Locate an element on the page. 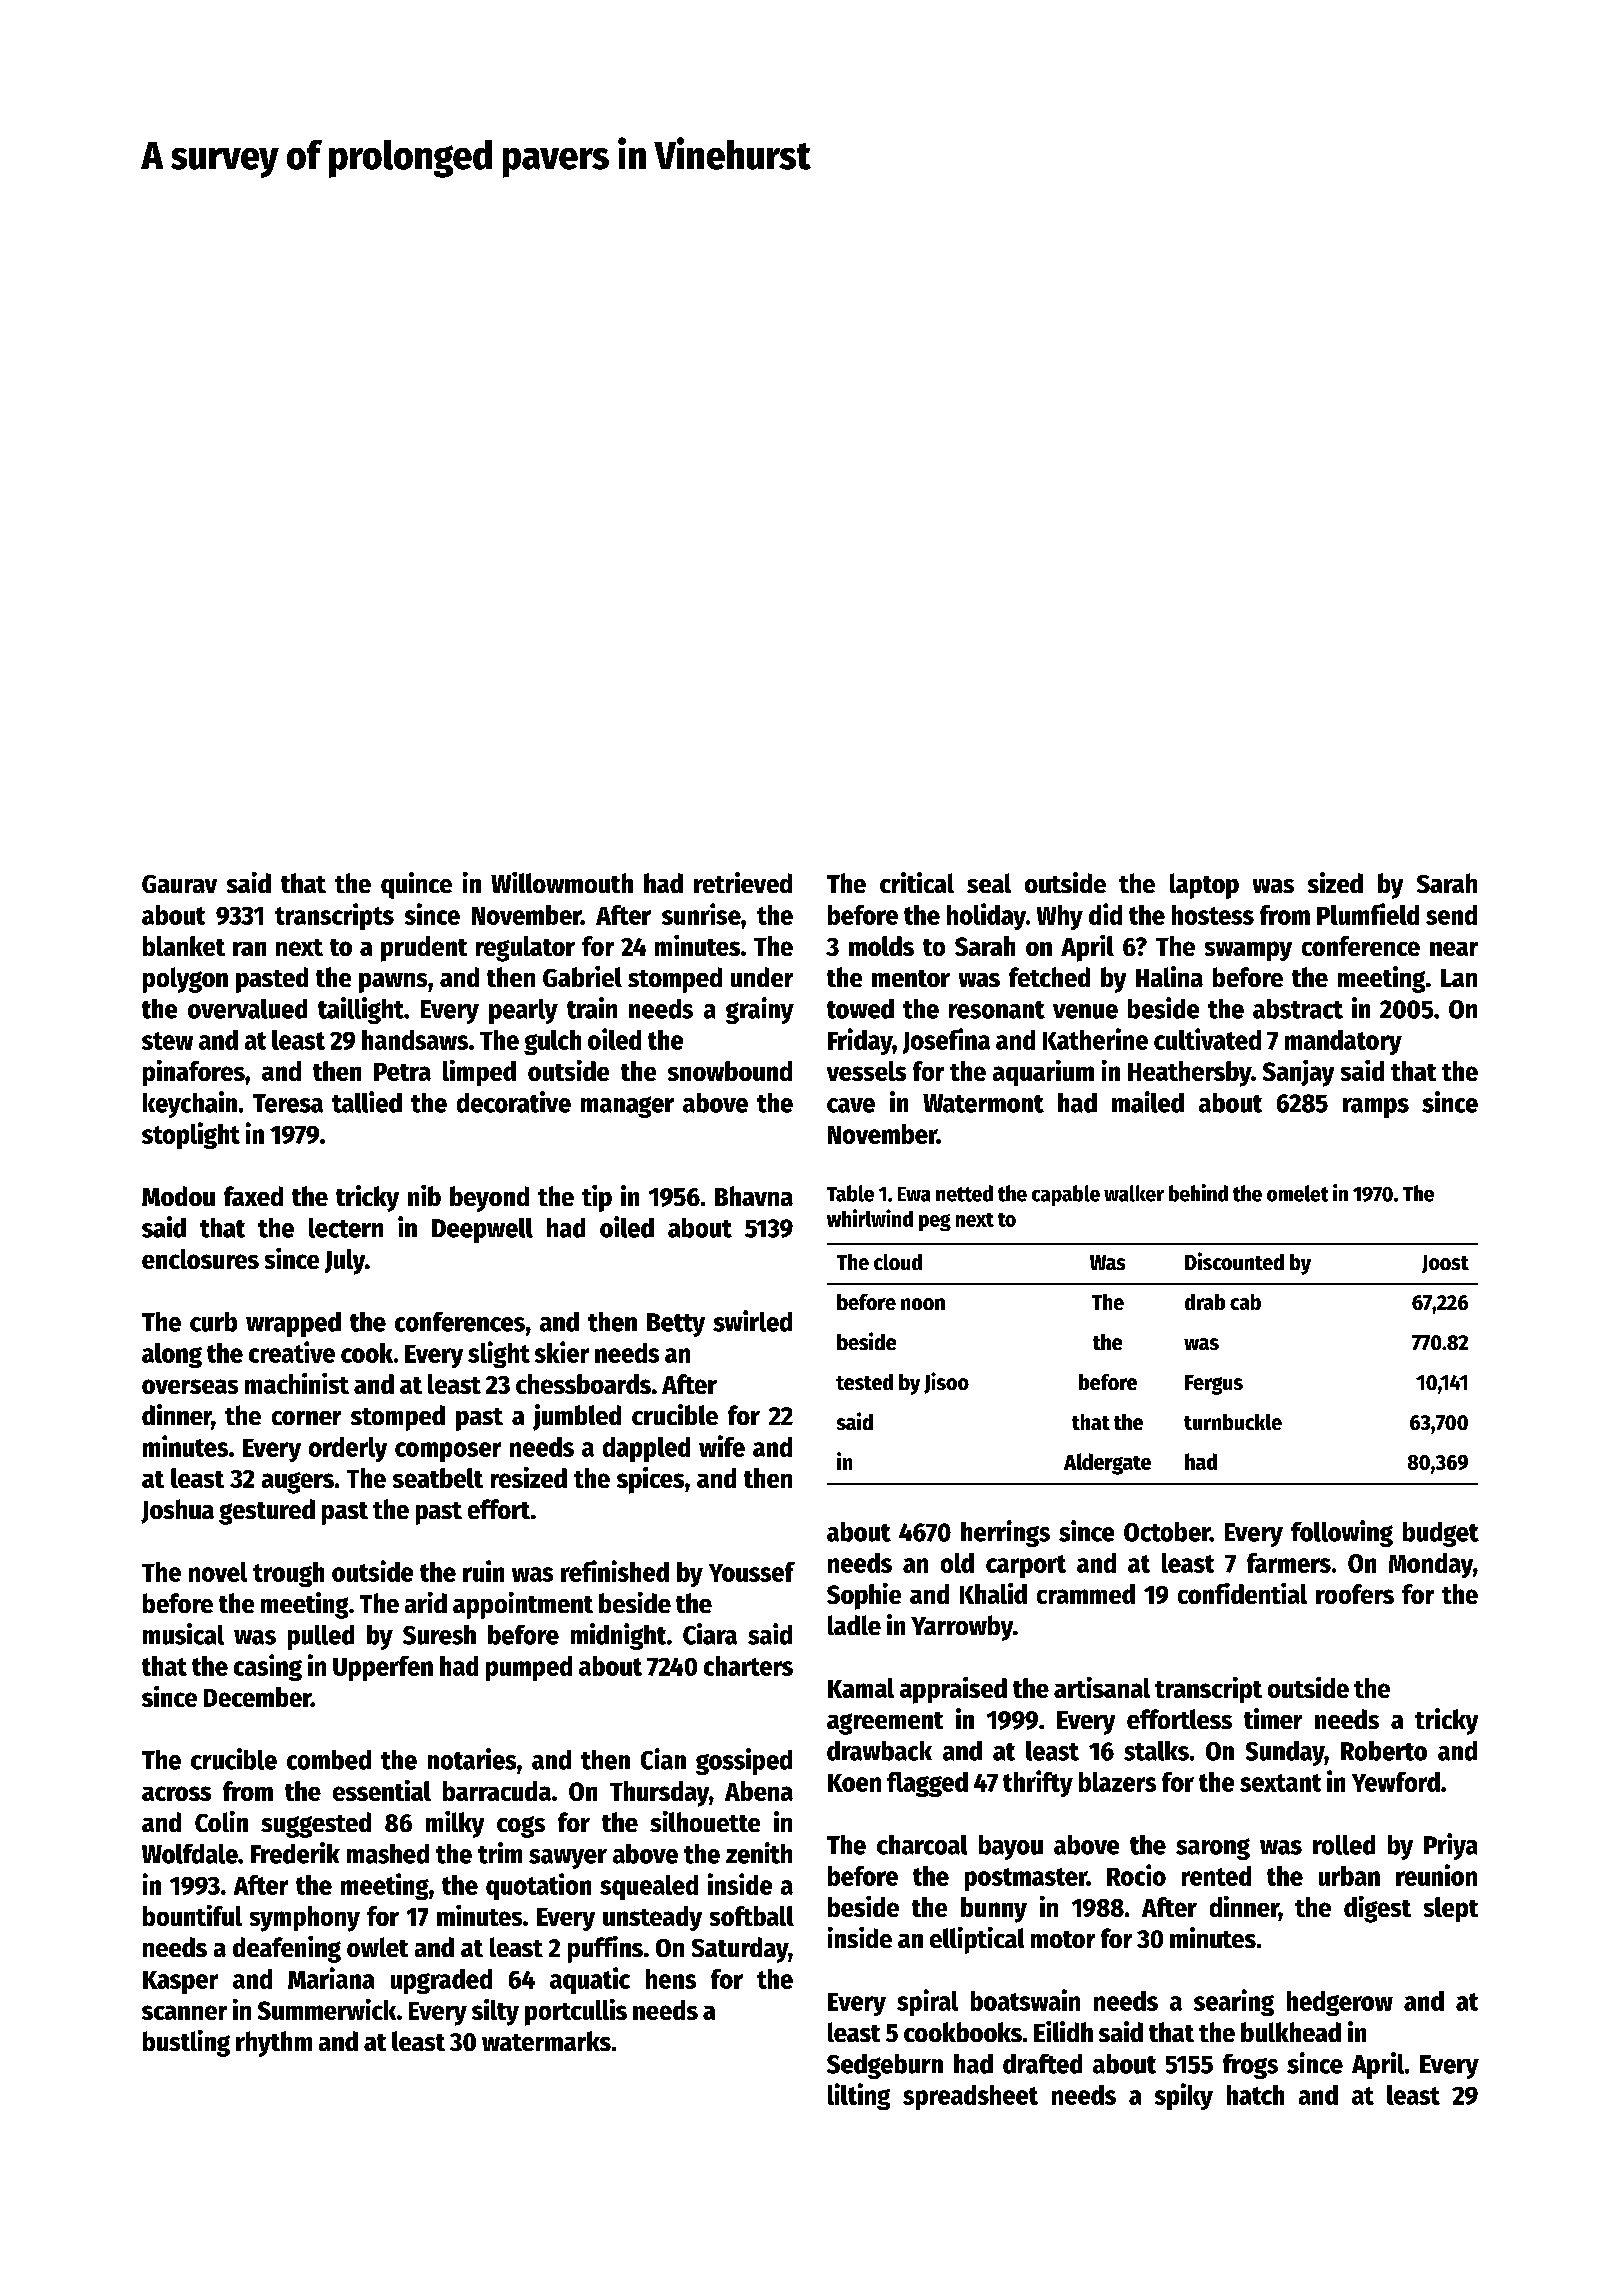 The height and width of the document is (2292, 1620). Youssef is located at coordinates (752, 1572).
